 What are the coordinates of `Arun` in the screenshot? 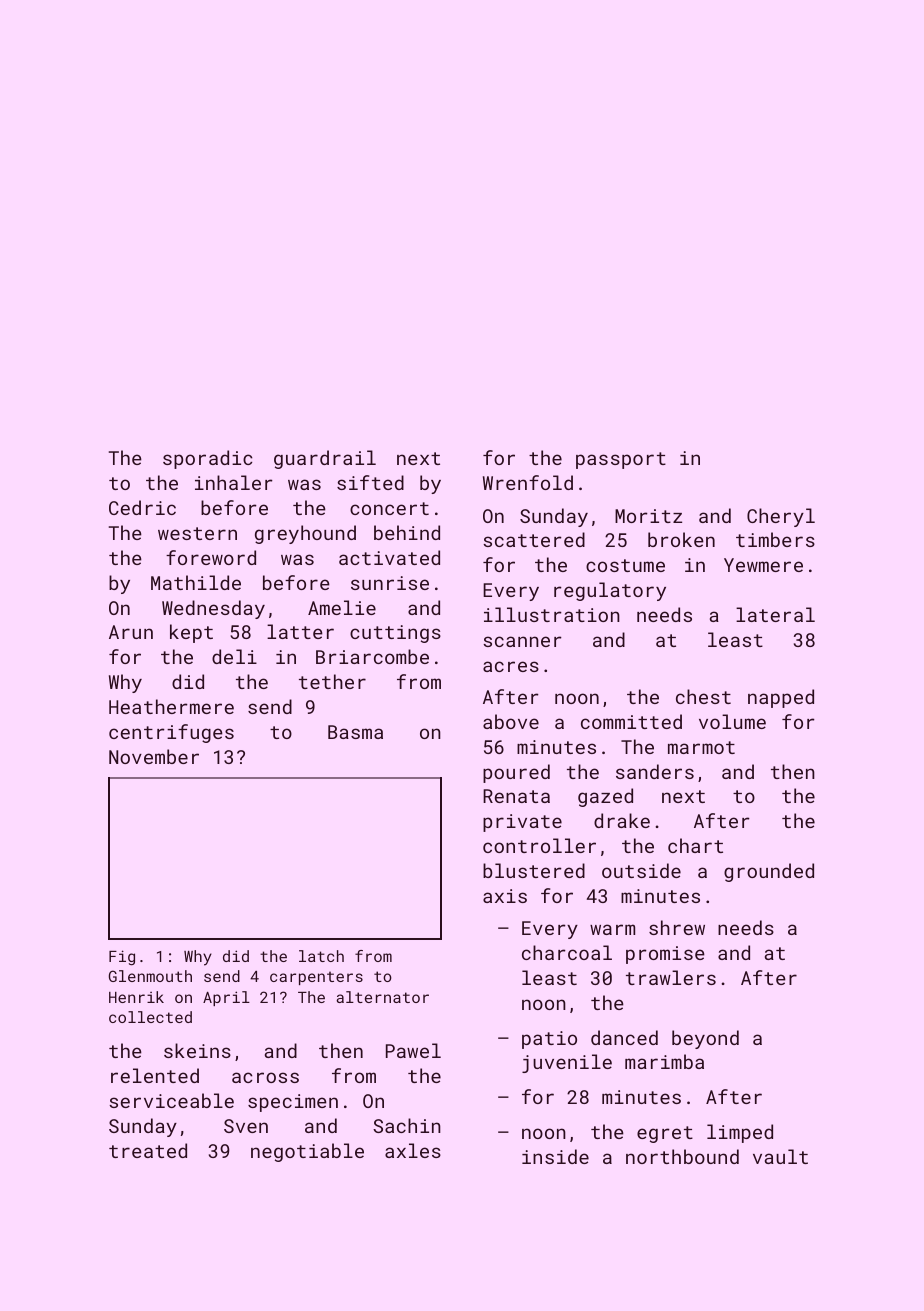 It's located at (131, 632).
